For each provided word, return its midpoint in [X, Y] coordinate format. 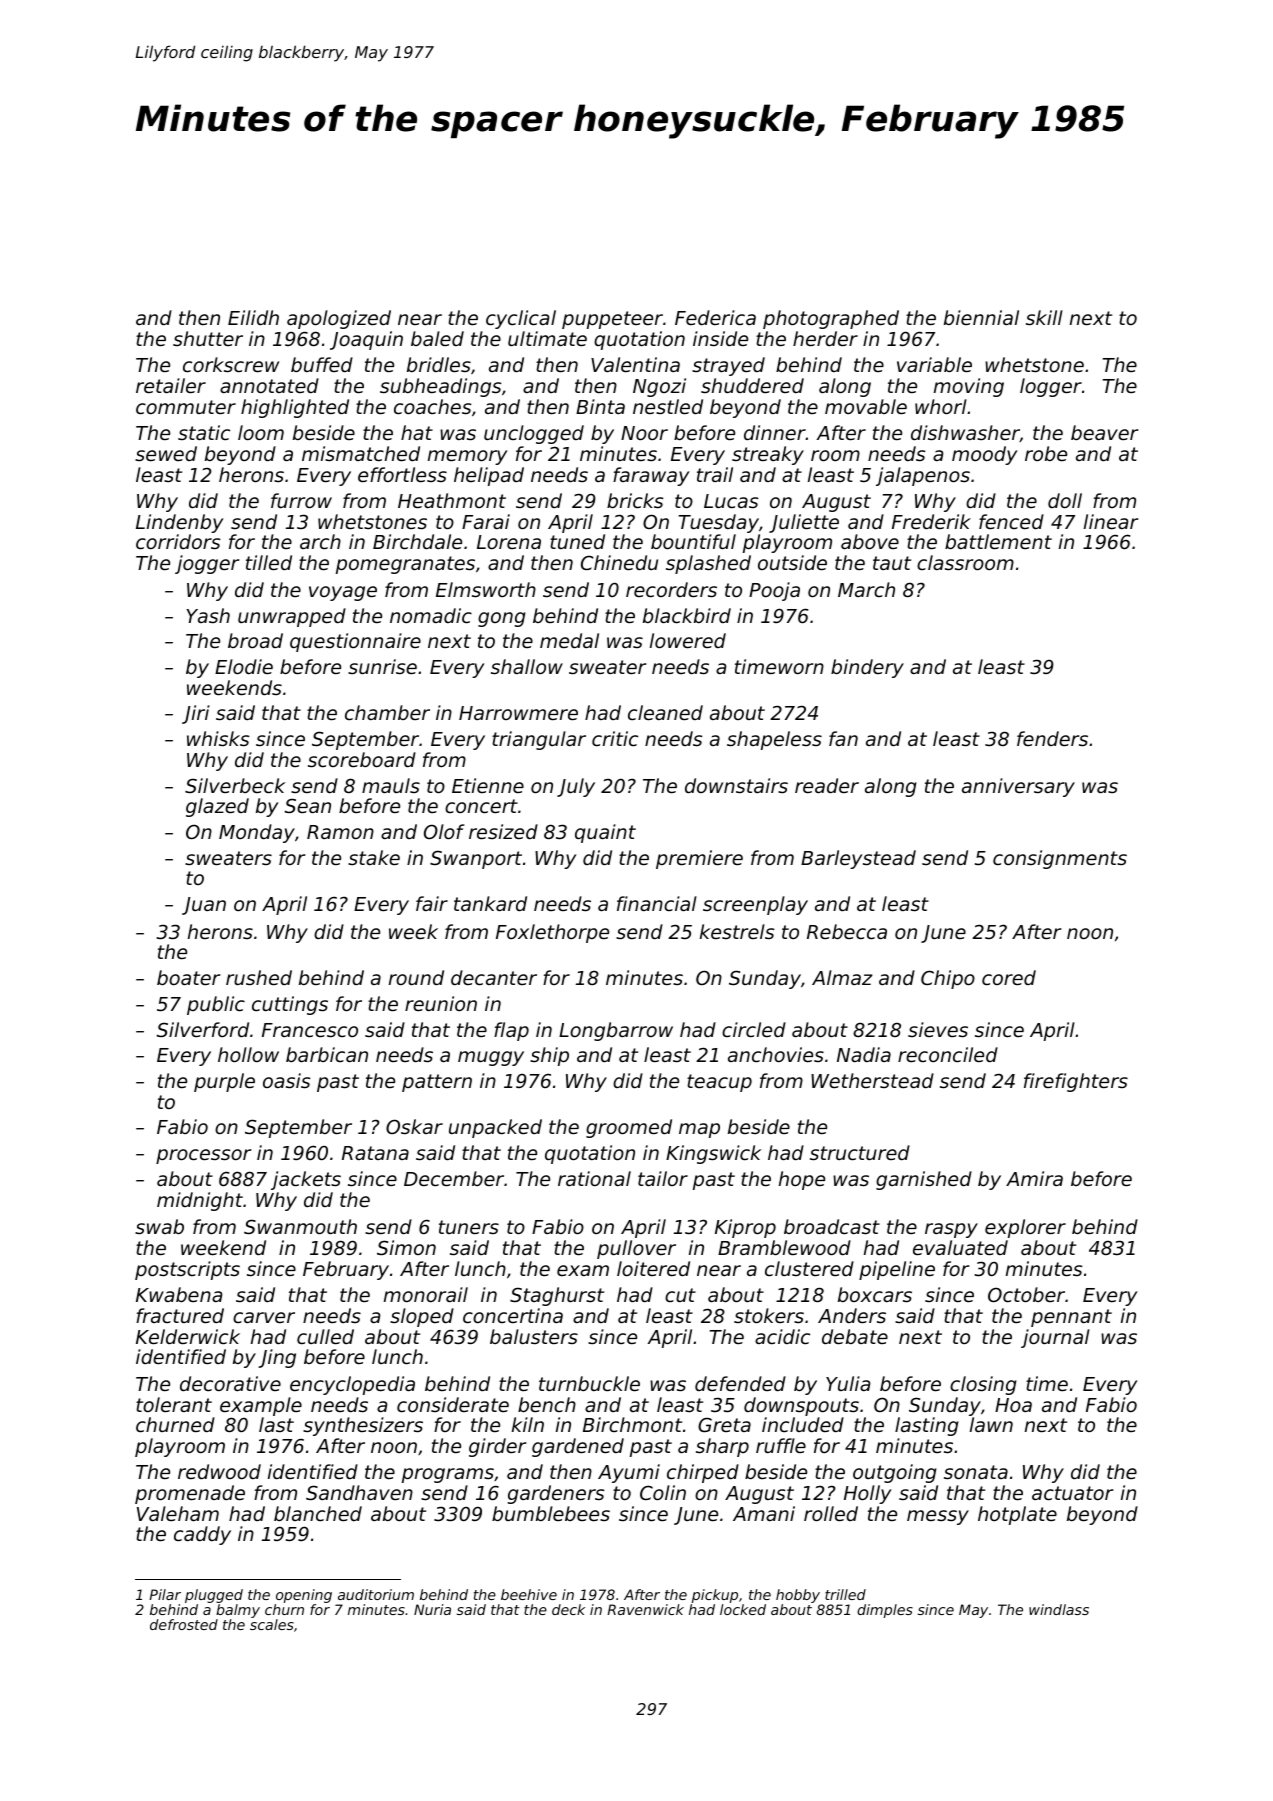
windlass [1059, 1609]
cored [1009, 977]
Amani [764, 1513]
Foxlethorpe [552, 933]
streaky [768, 455]
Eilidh [253, 317]
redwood [219, 1471]
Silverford [203, 1029]
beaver [1104, 432]
